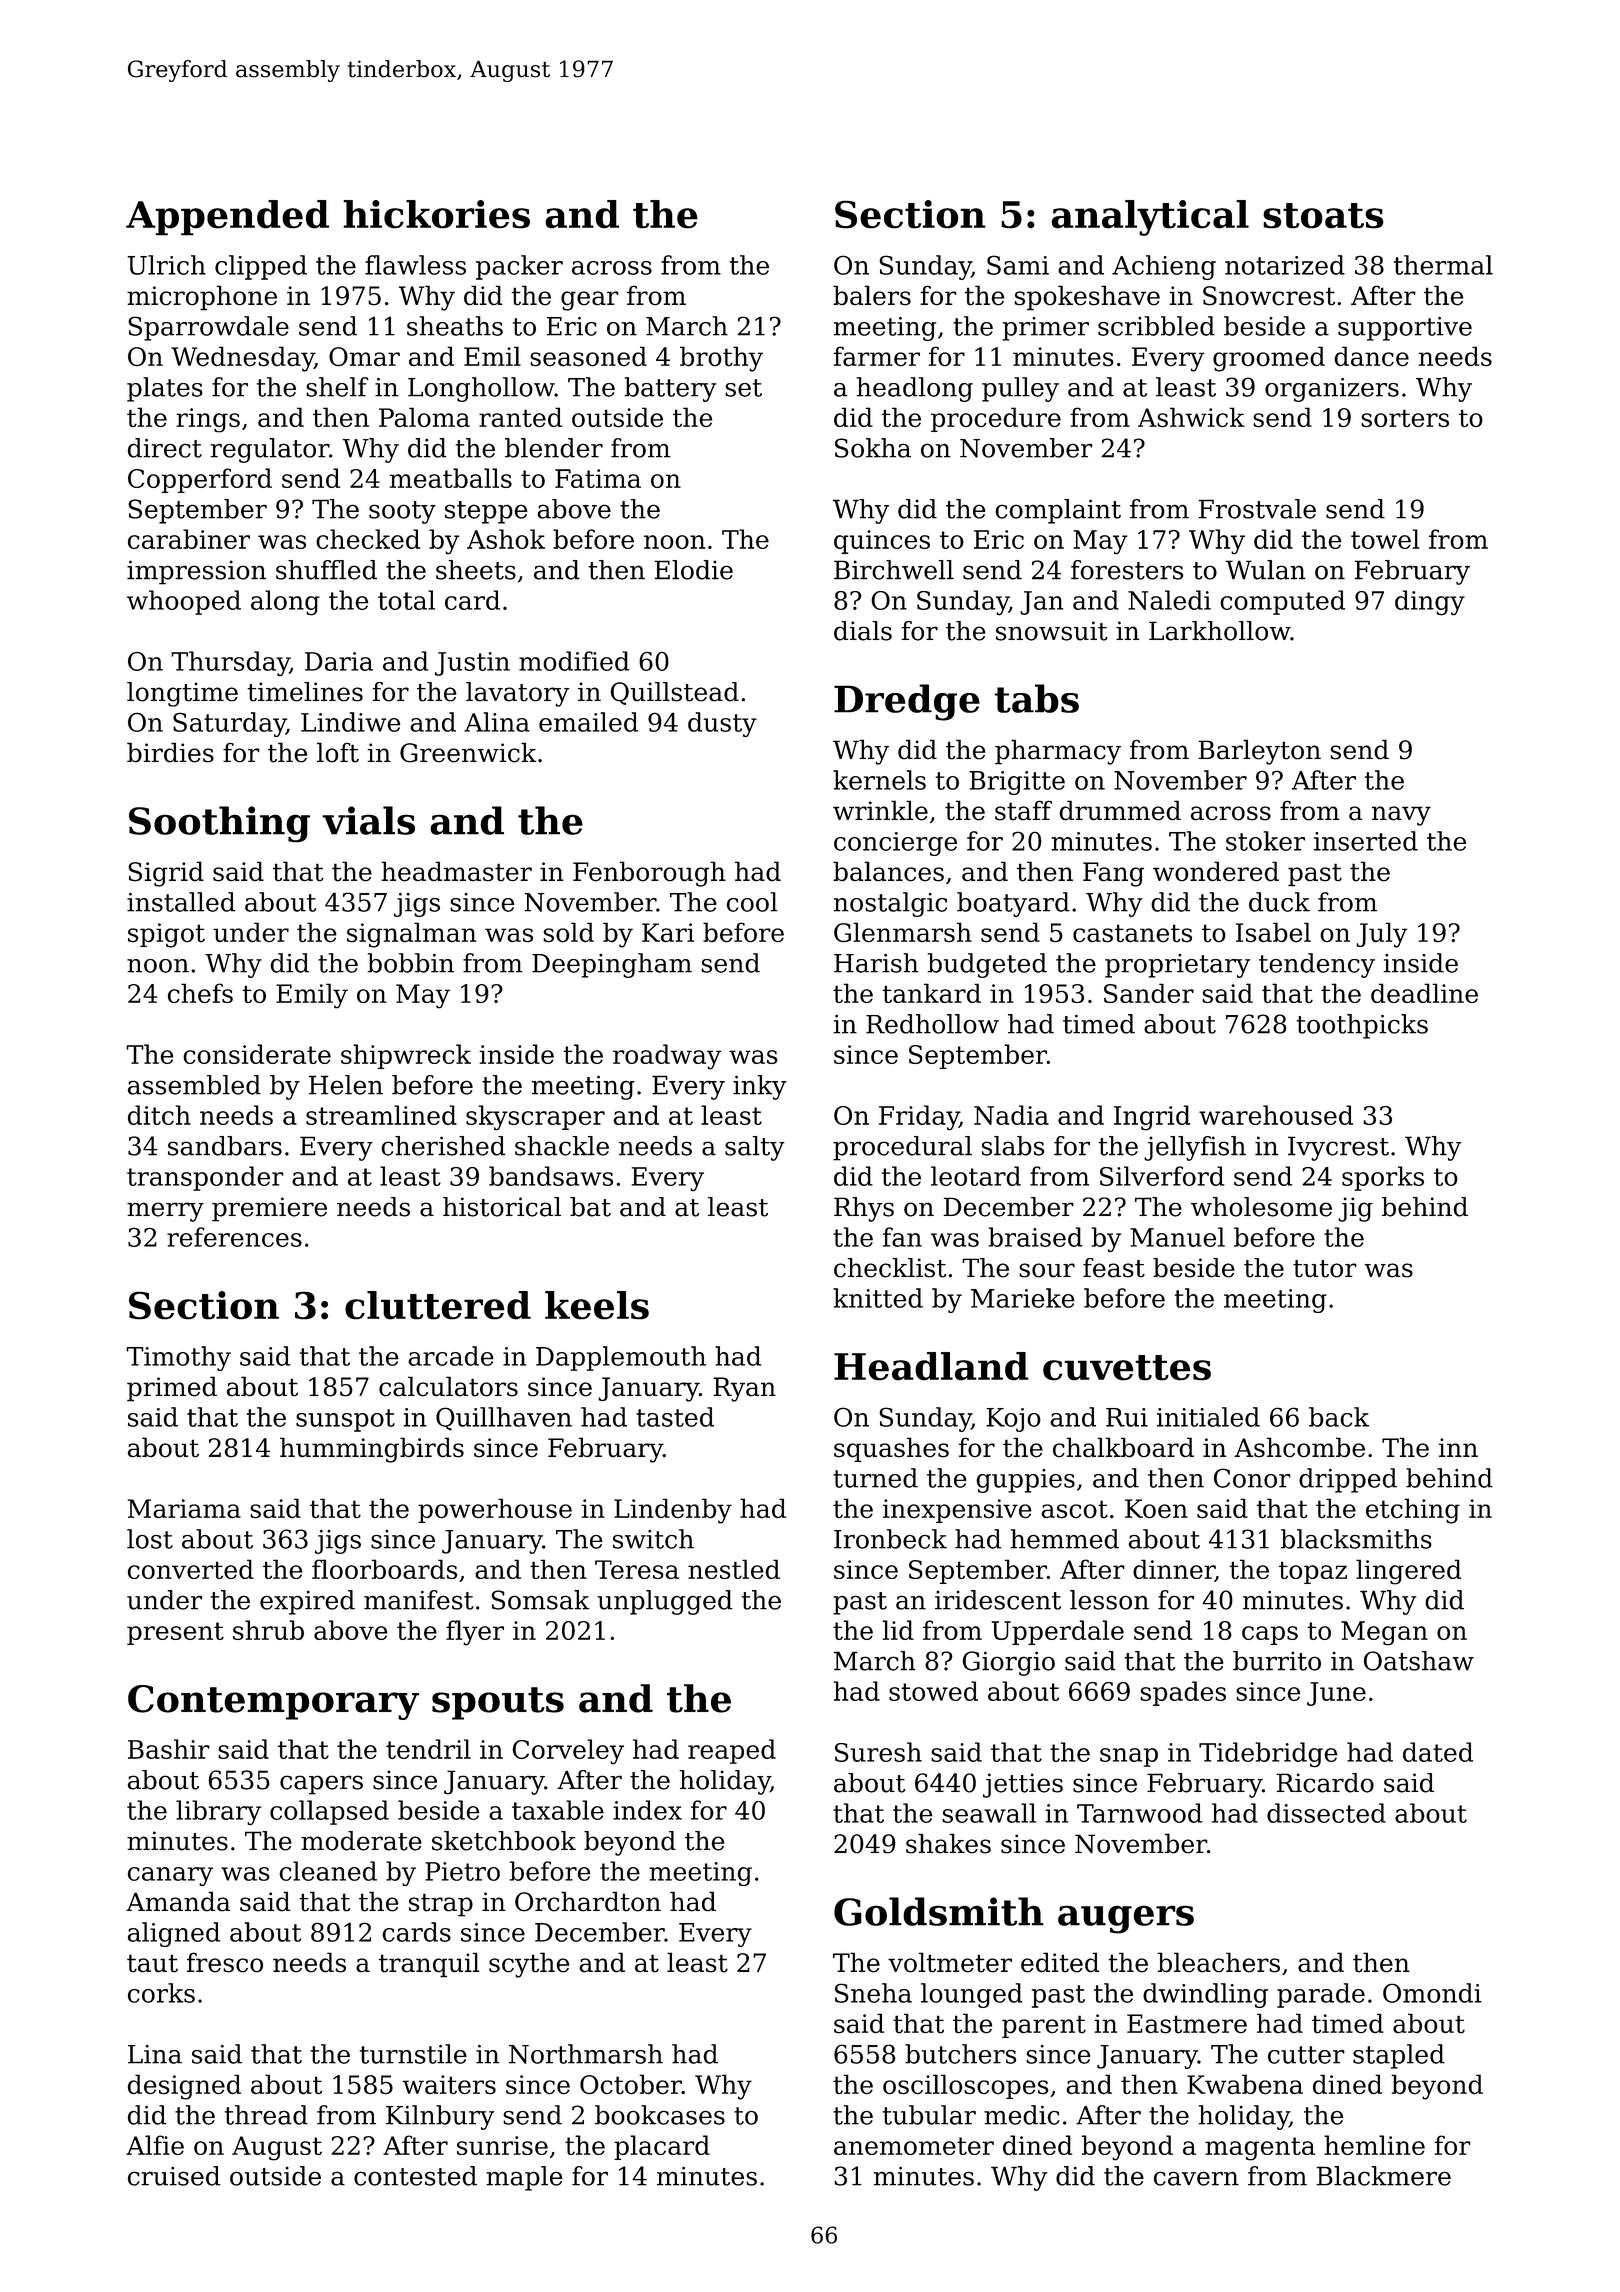 The image size is (1620, 2292). I want to click on notarized, so click(1285, 265).
